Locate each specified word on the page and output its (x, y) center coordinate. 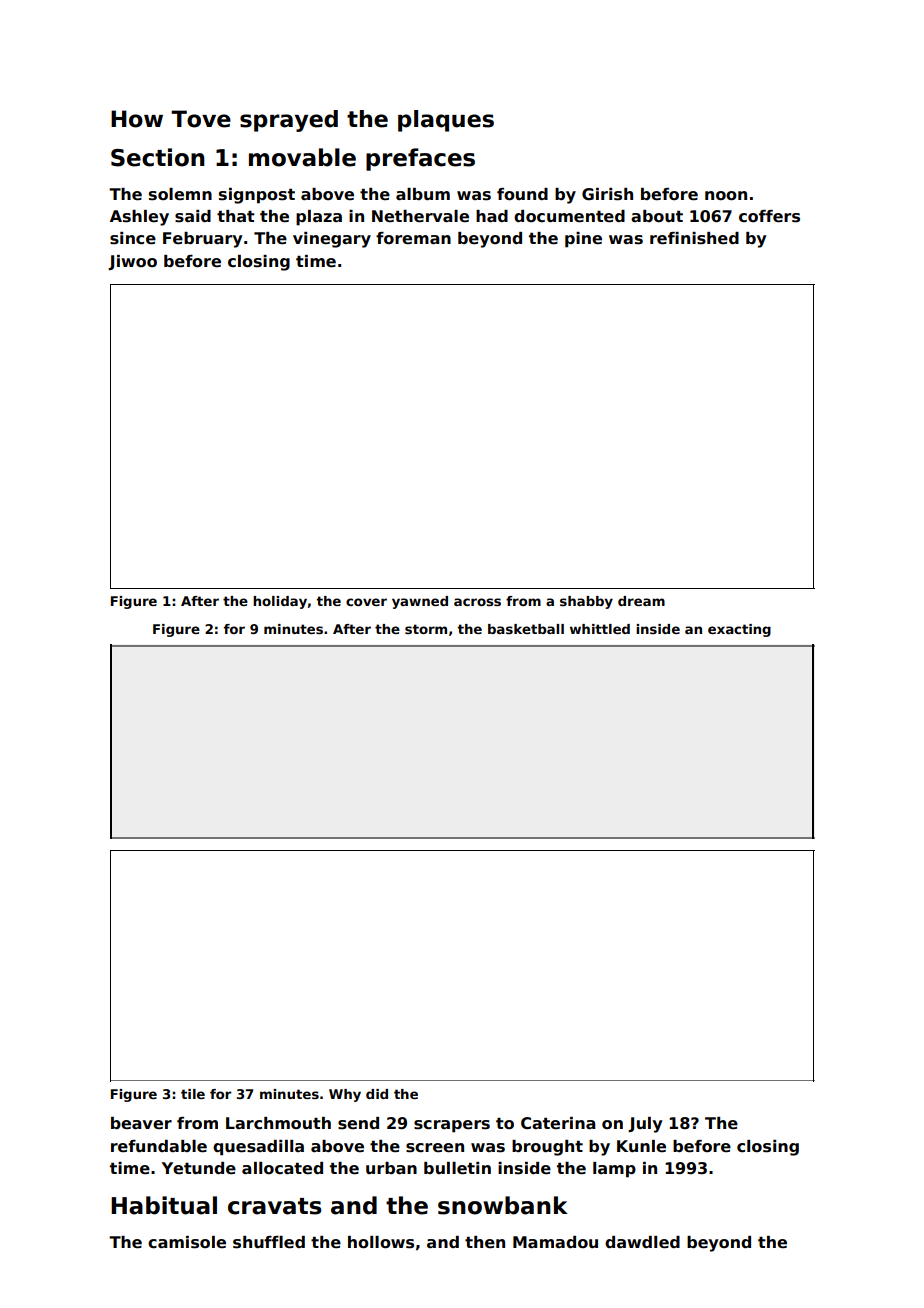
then (485, 1242)
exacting (739, 630)
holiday (280, 602)
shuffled (269, 1242)
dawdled (642, 1242)
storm (426, 629)
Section (158, 157)
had (492, 216)
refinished (694, 238)
